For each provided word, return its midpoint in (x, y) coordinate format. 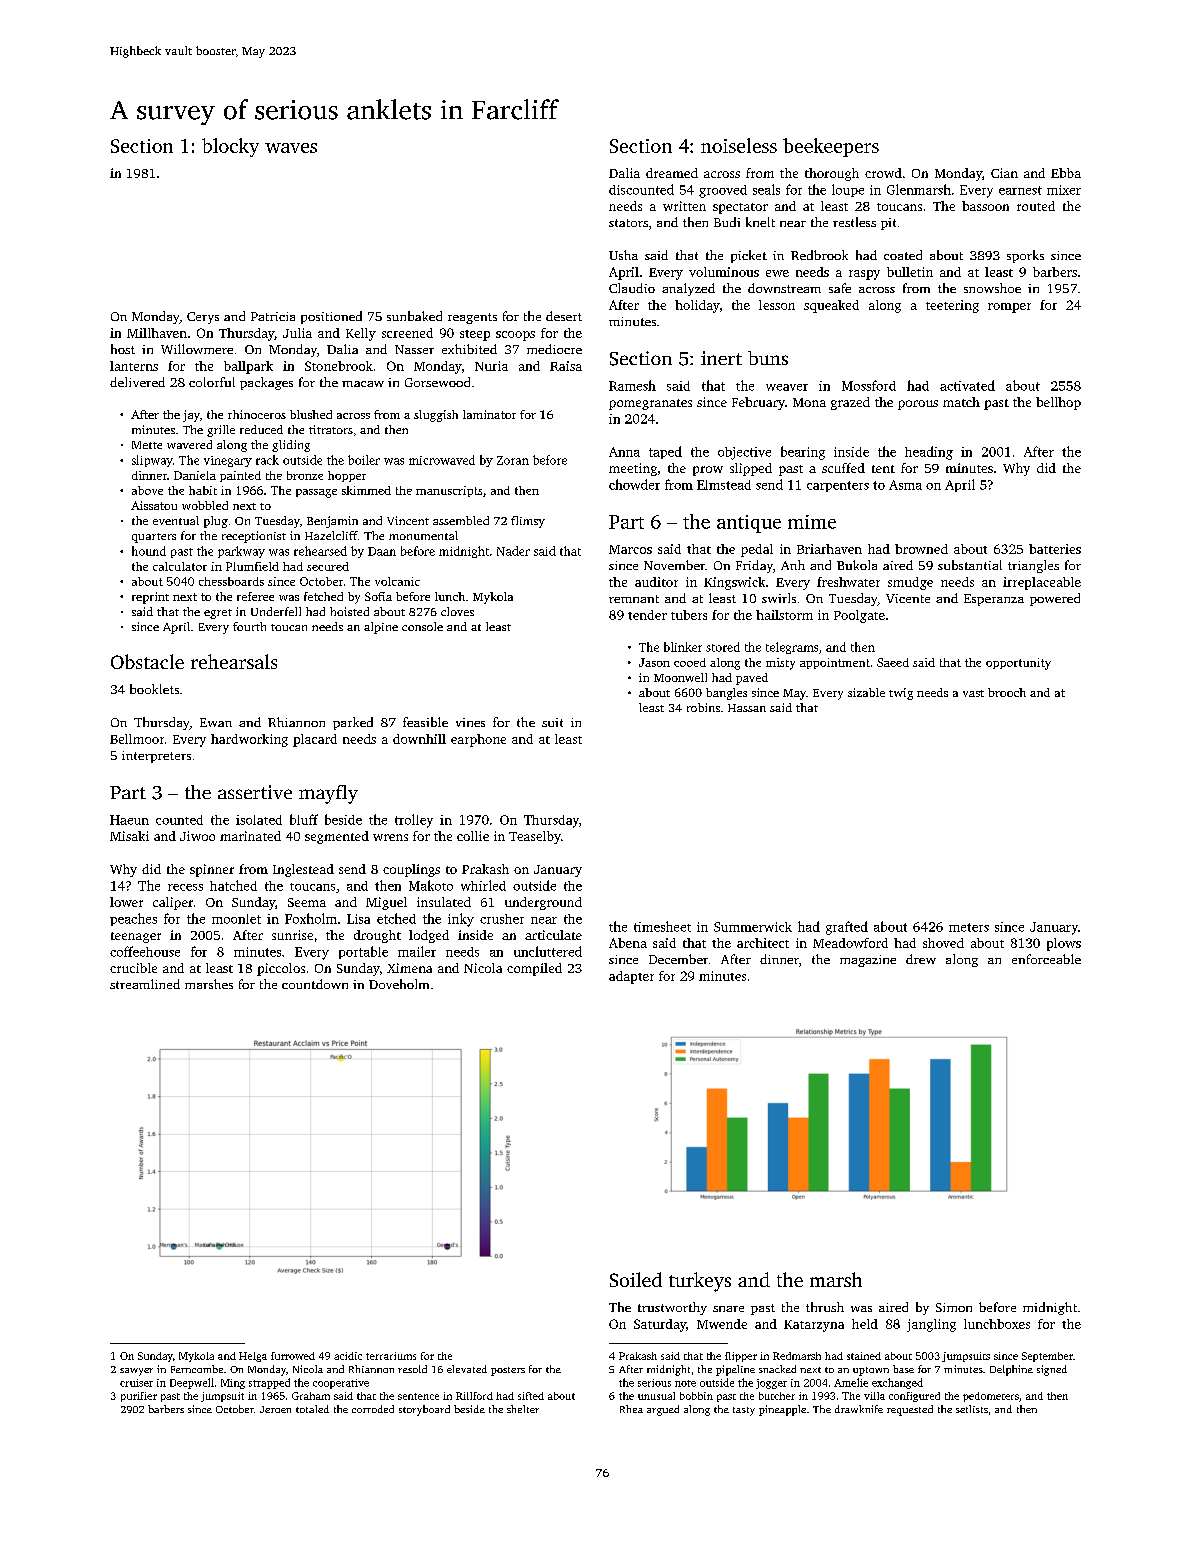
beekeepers (831, 147)
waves (291, 148)
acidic (348, 1356)
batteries (1055, 549)
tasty (744, 1411)
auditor (656, 582)
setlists (972, 1409)
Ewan (216, 722)
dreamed (672, 173)
